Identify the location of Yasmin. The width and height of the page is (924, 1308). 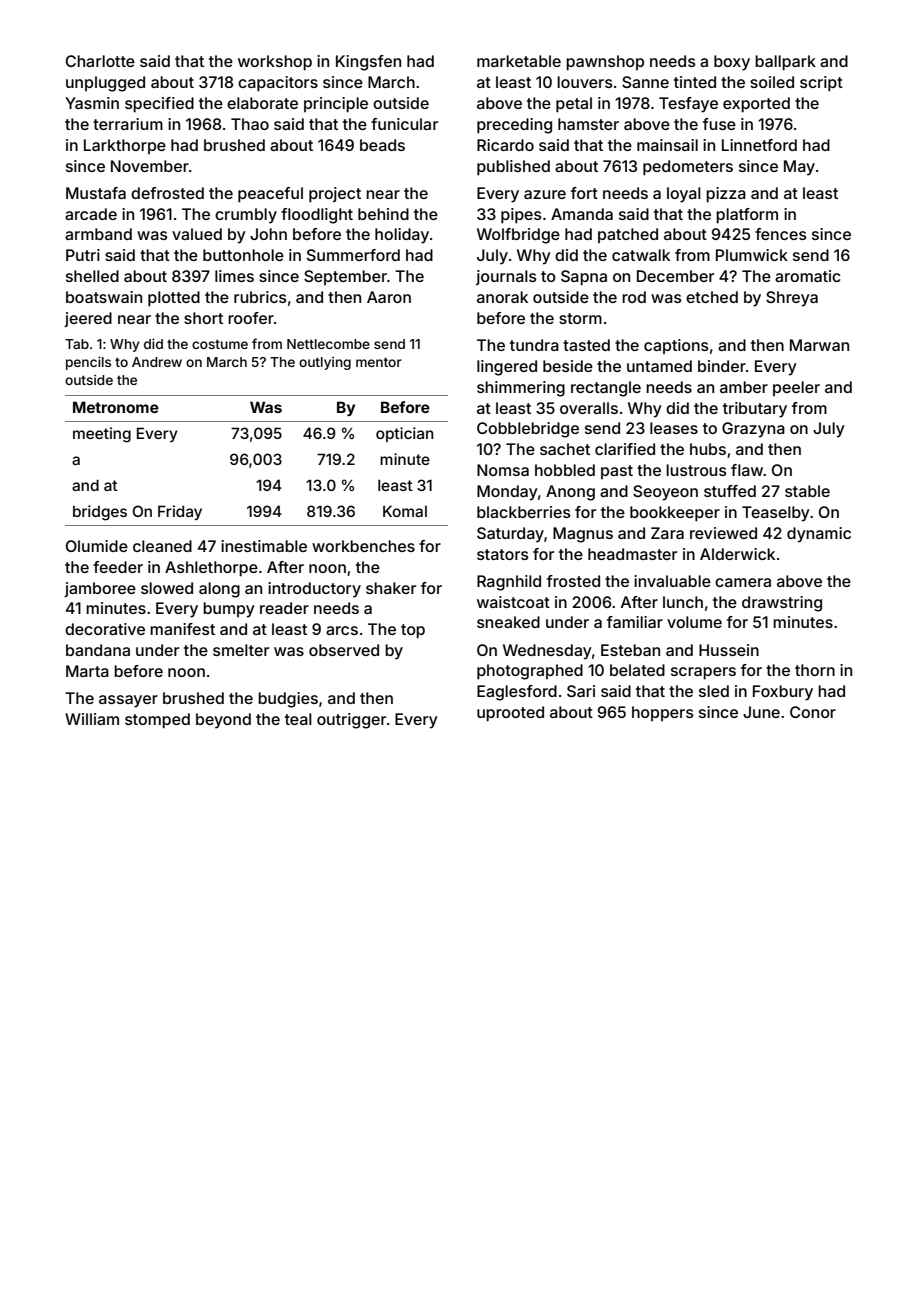
(92, 103).
